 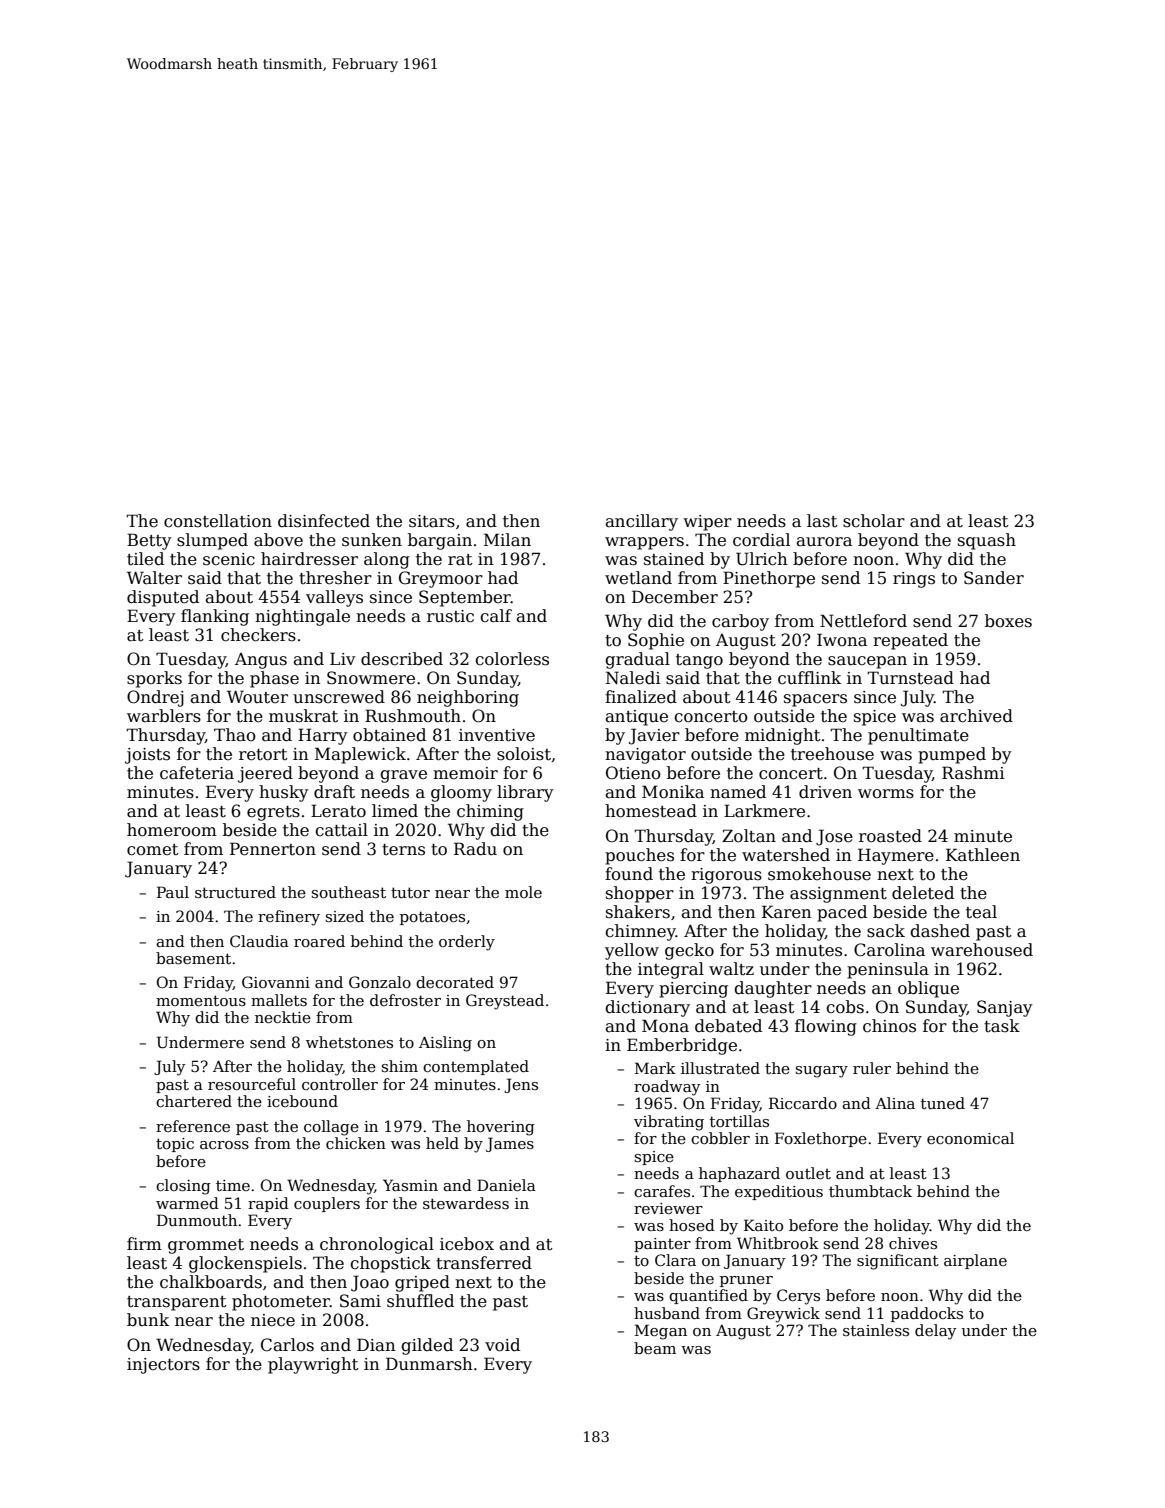 I want to click on ruler, so click(x=872, y=1068).
